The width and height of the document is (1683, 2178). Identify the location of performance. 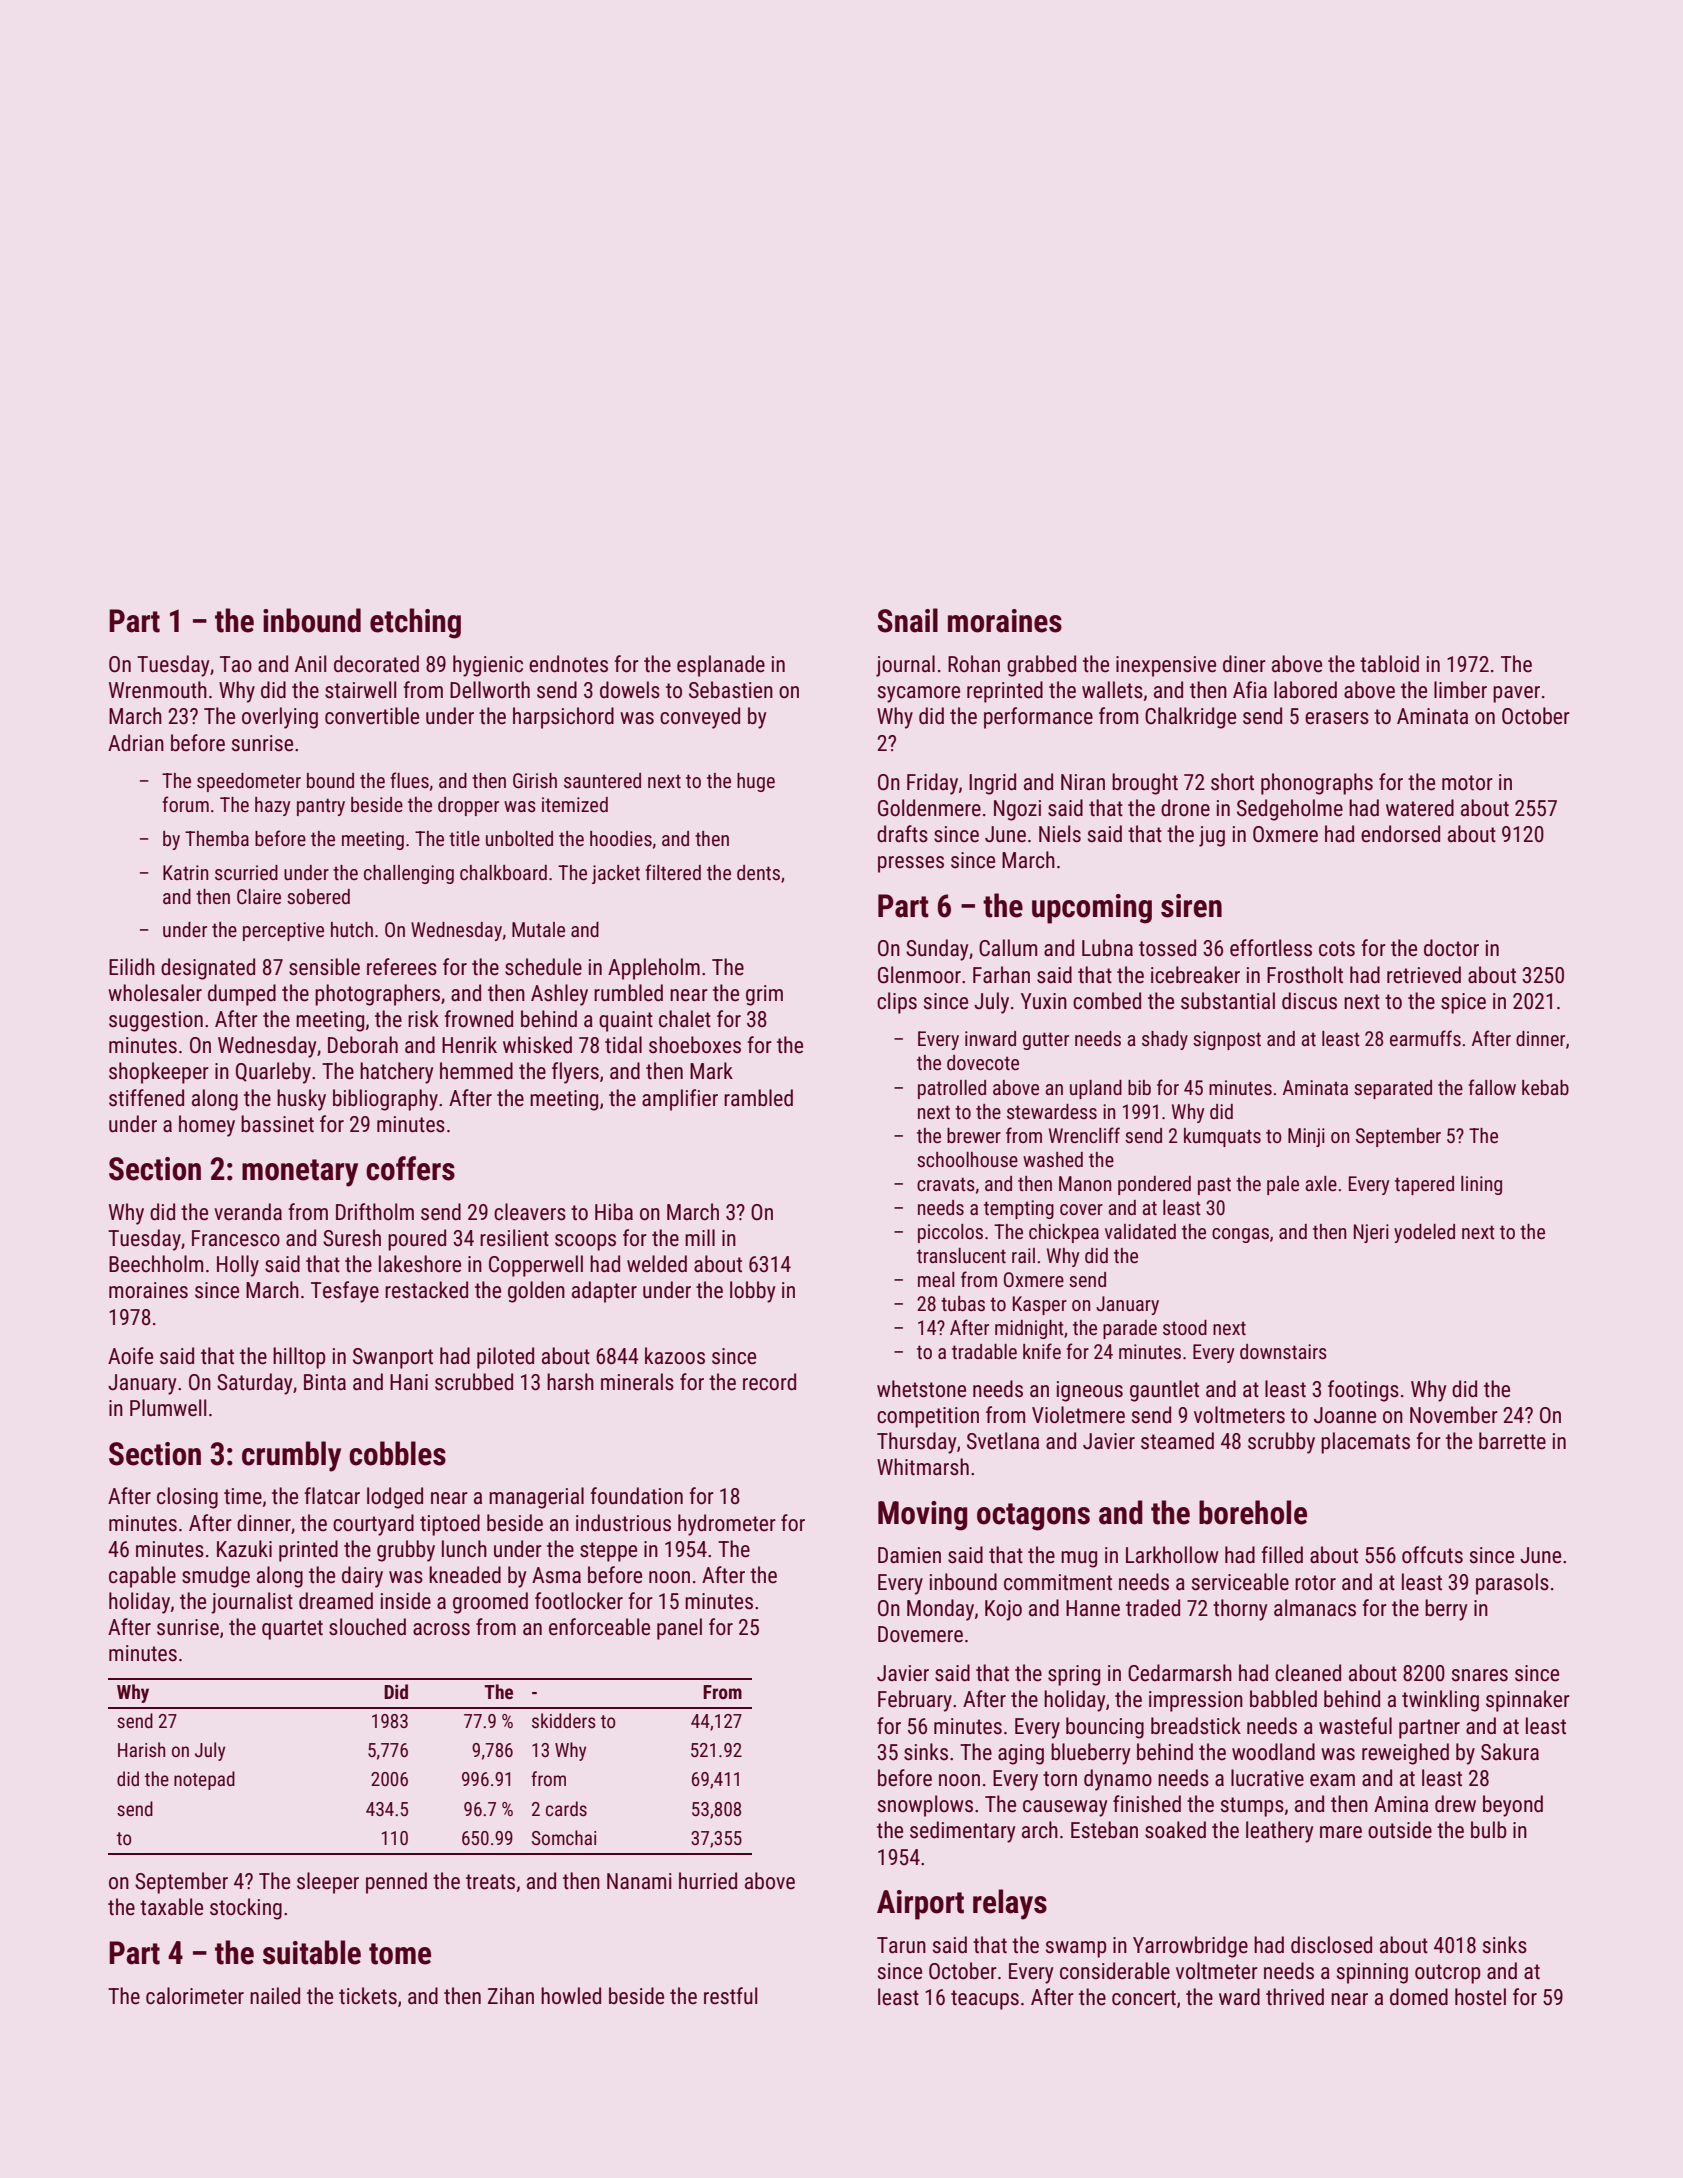
(1038, 718).
